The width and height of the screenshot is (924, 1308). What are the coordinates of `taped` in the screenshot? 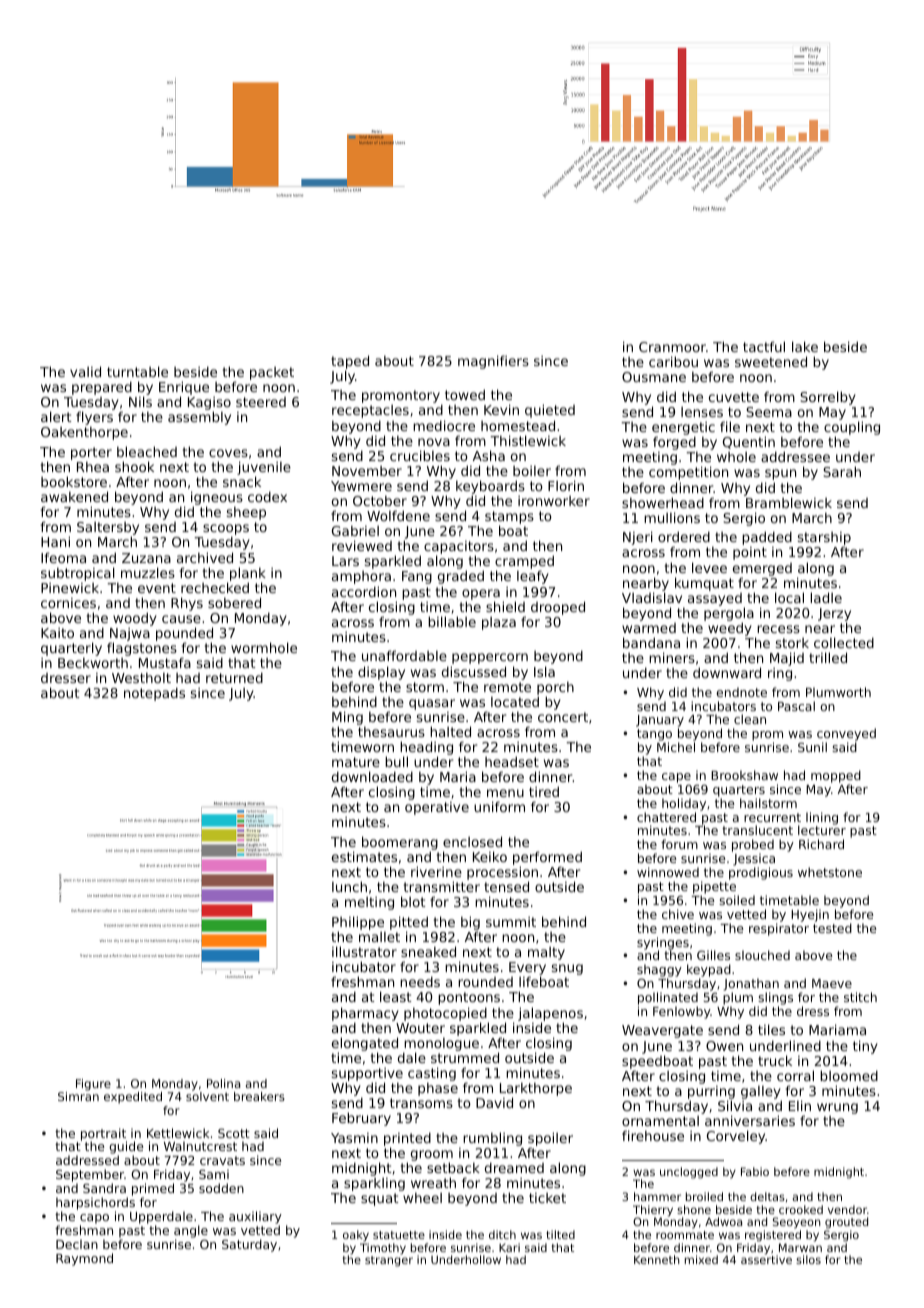 It's located at (350, 362).
